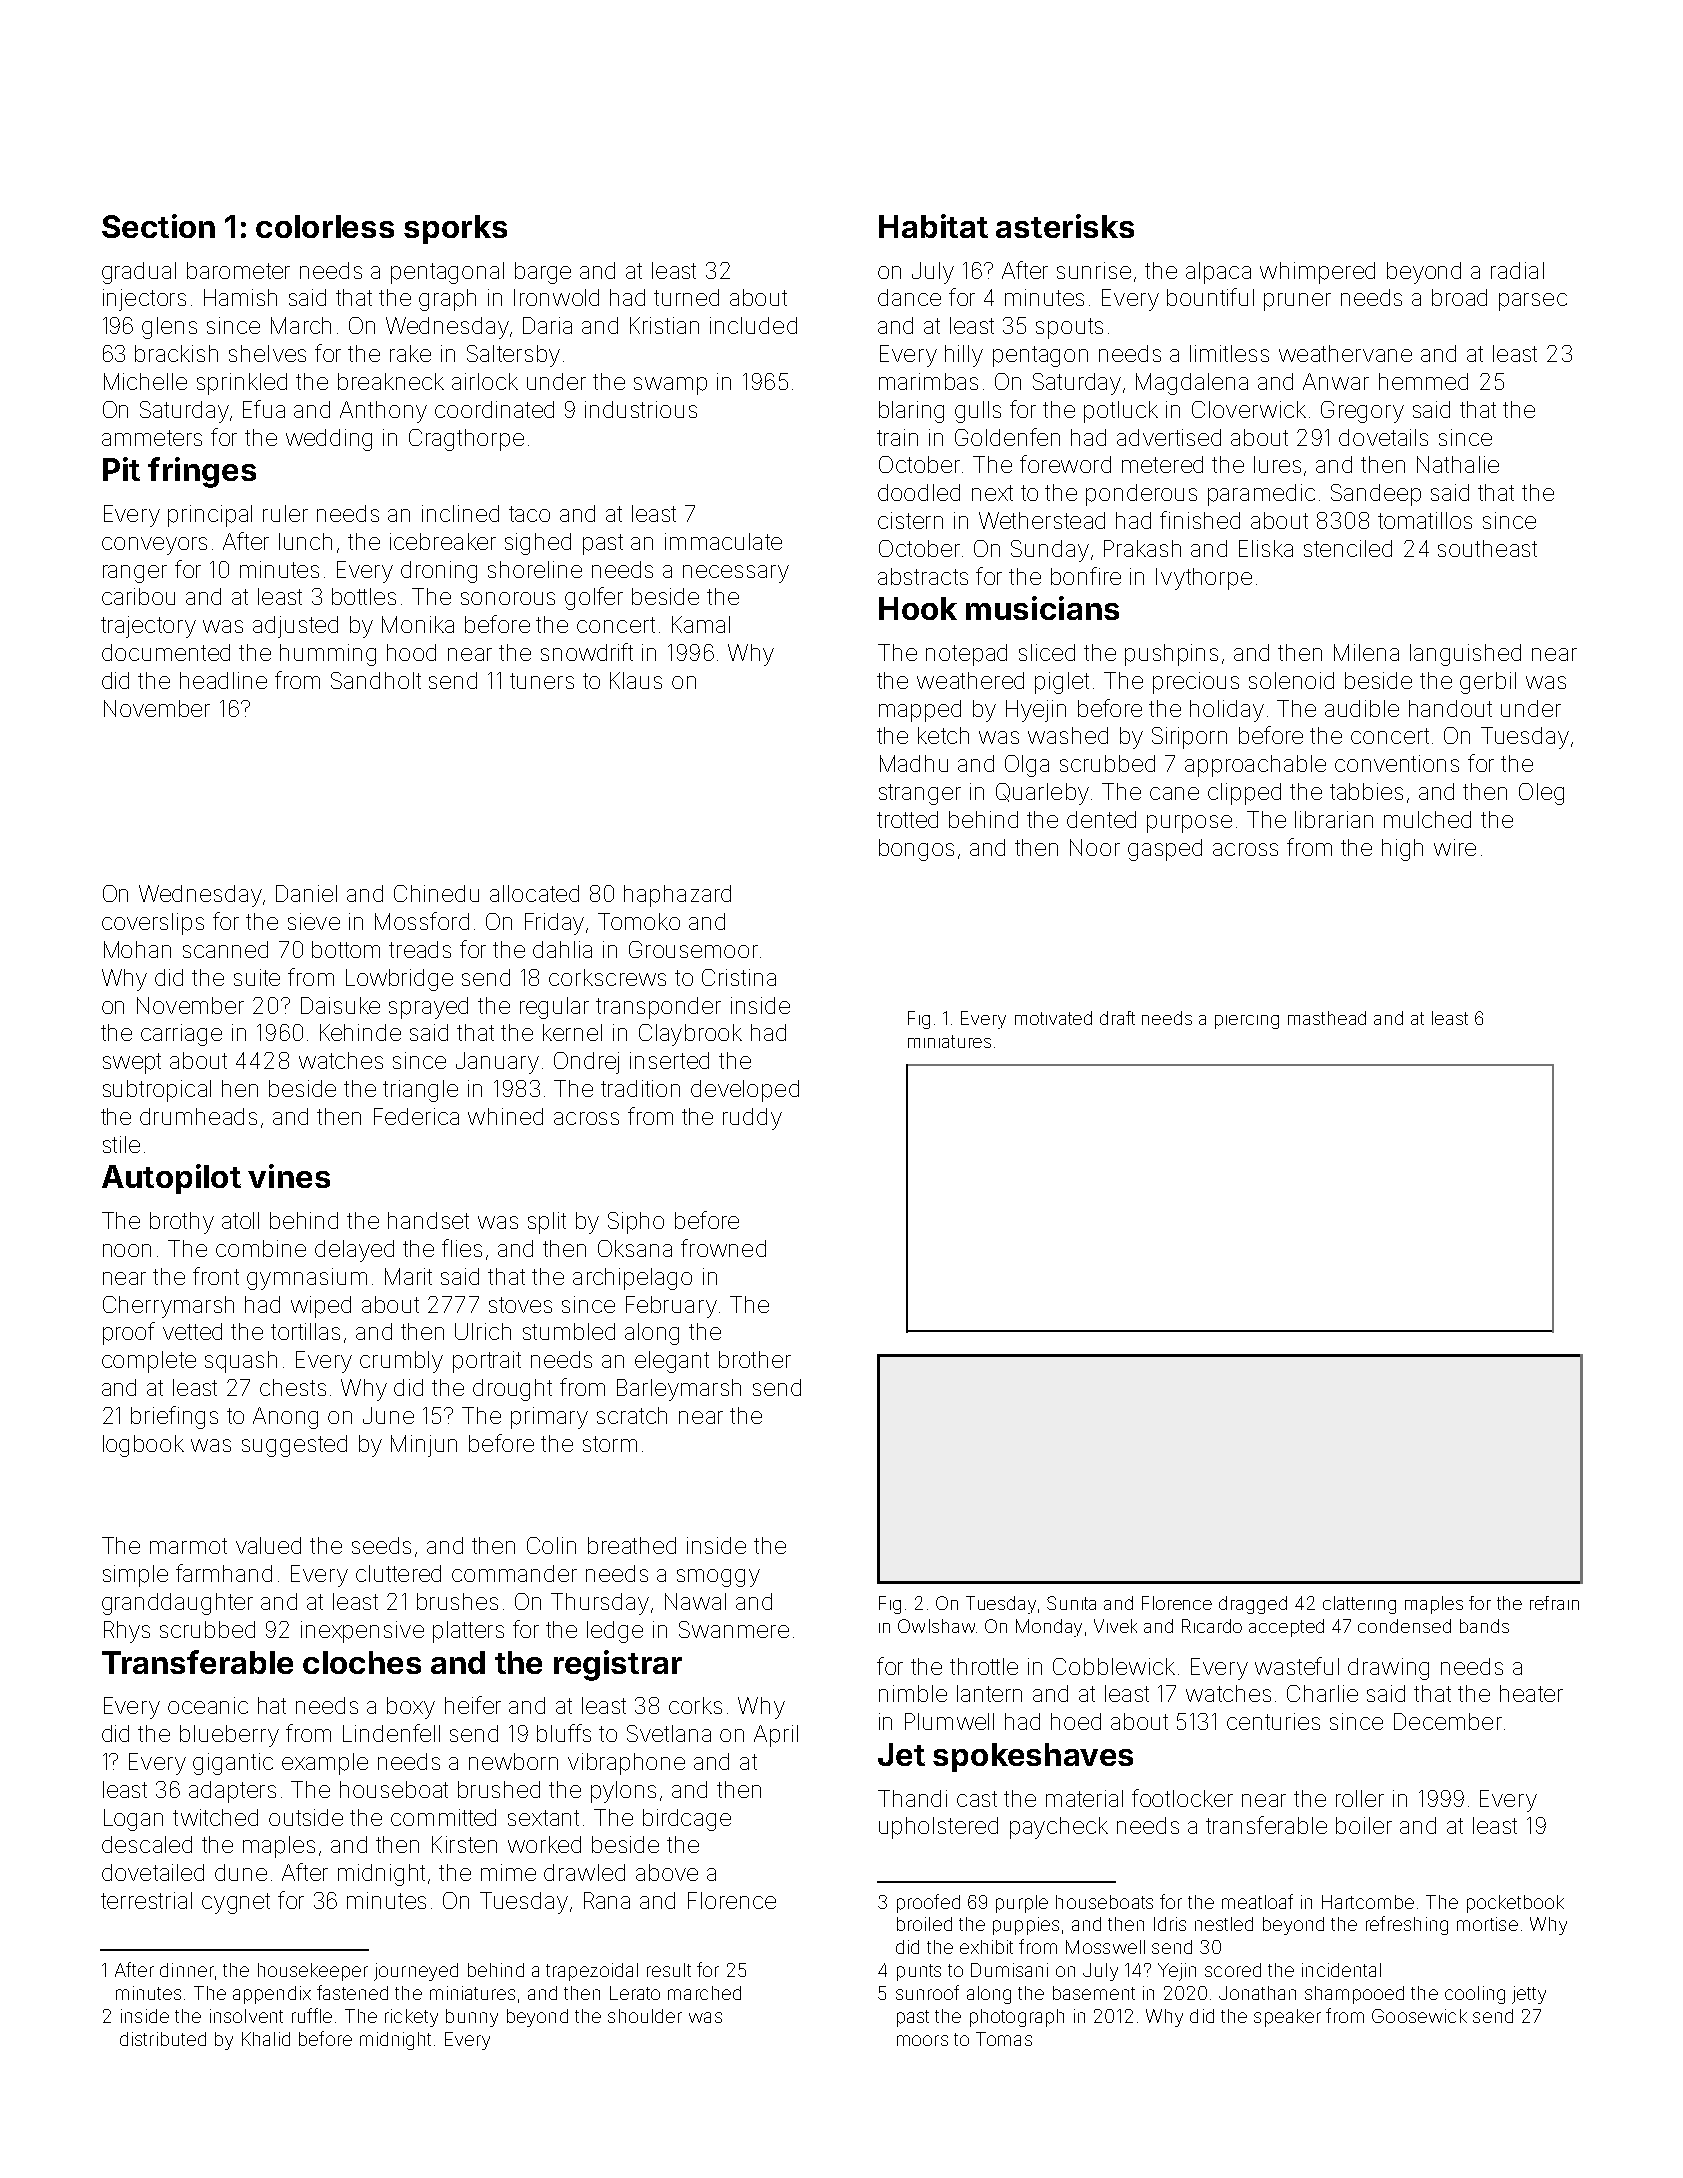 Image resolution: width=1683 pixels, height=2178 pixels. I want to click on rake, so click(410, 353).
